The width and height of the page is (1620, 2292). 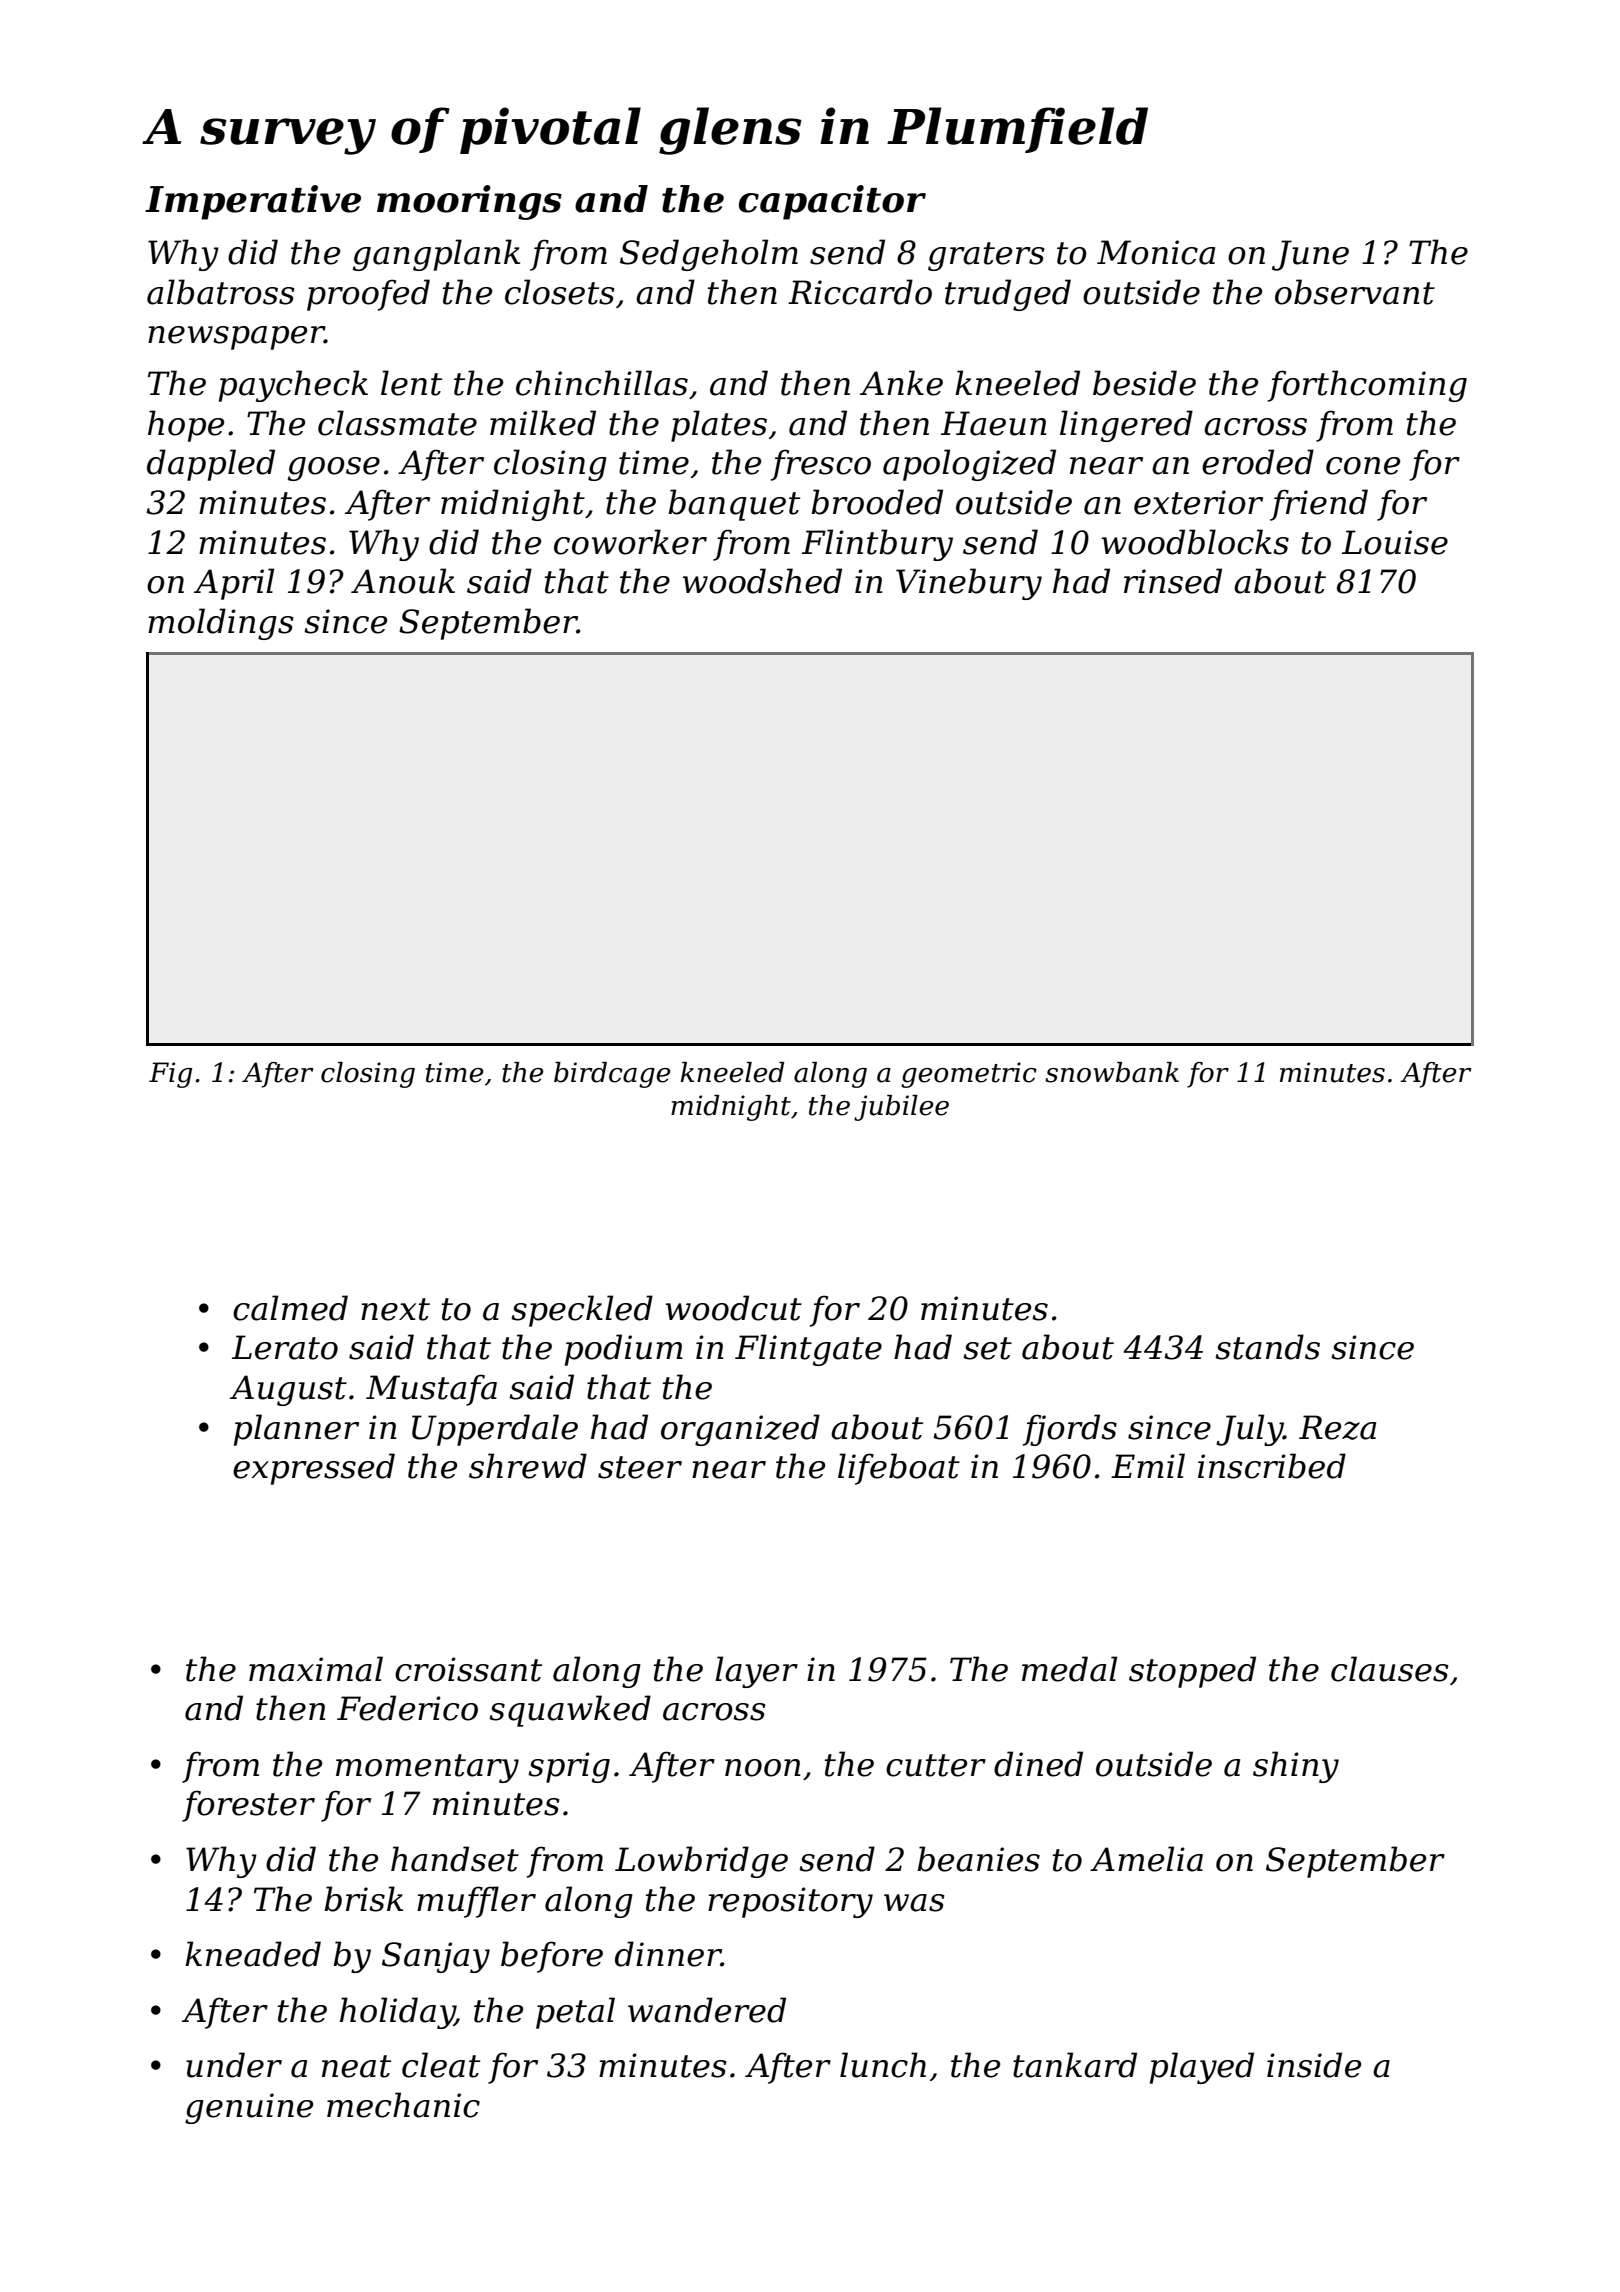 I want to click on June, so click(x=1310, y=255).
